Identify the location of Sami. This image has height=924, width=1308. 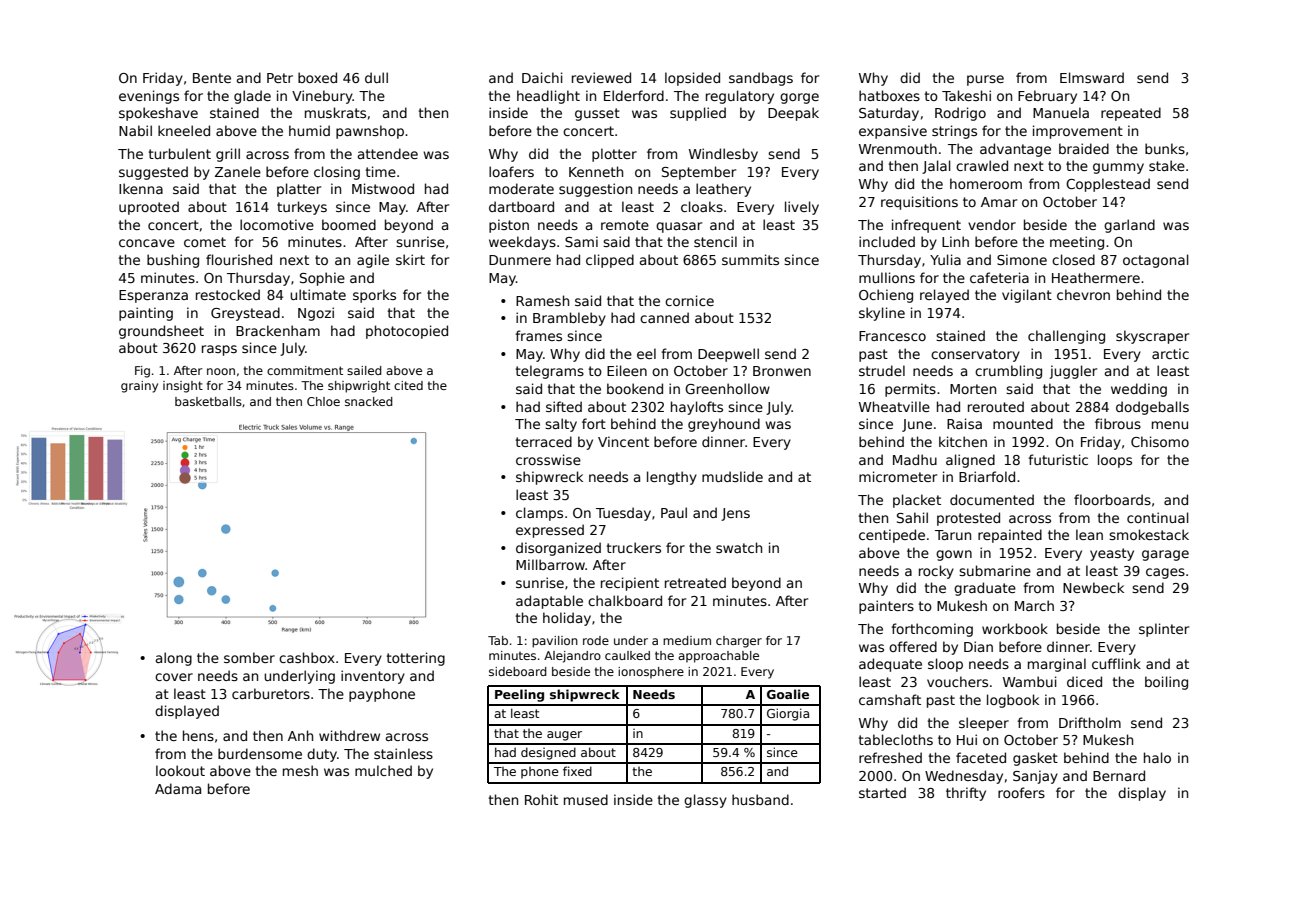
(581, 241).
